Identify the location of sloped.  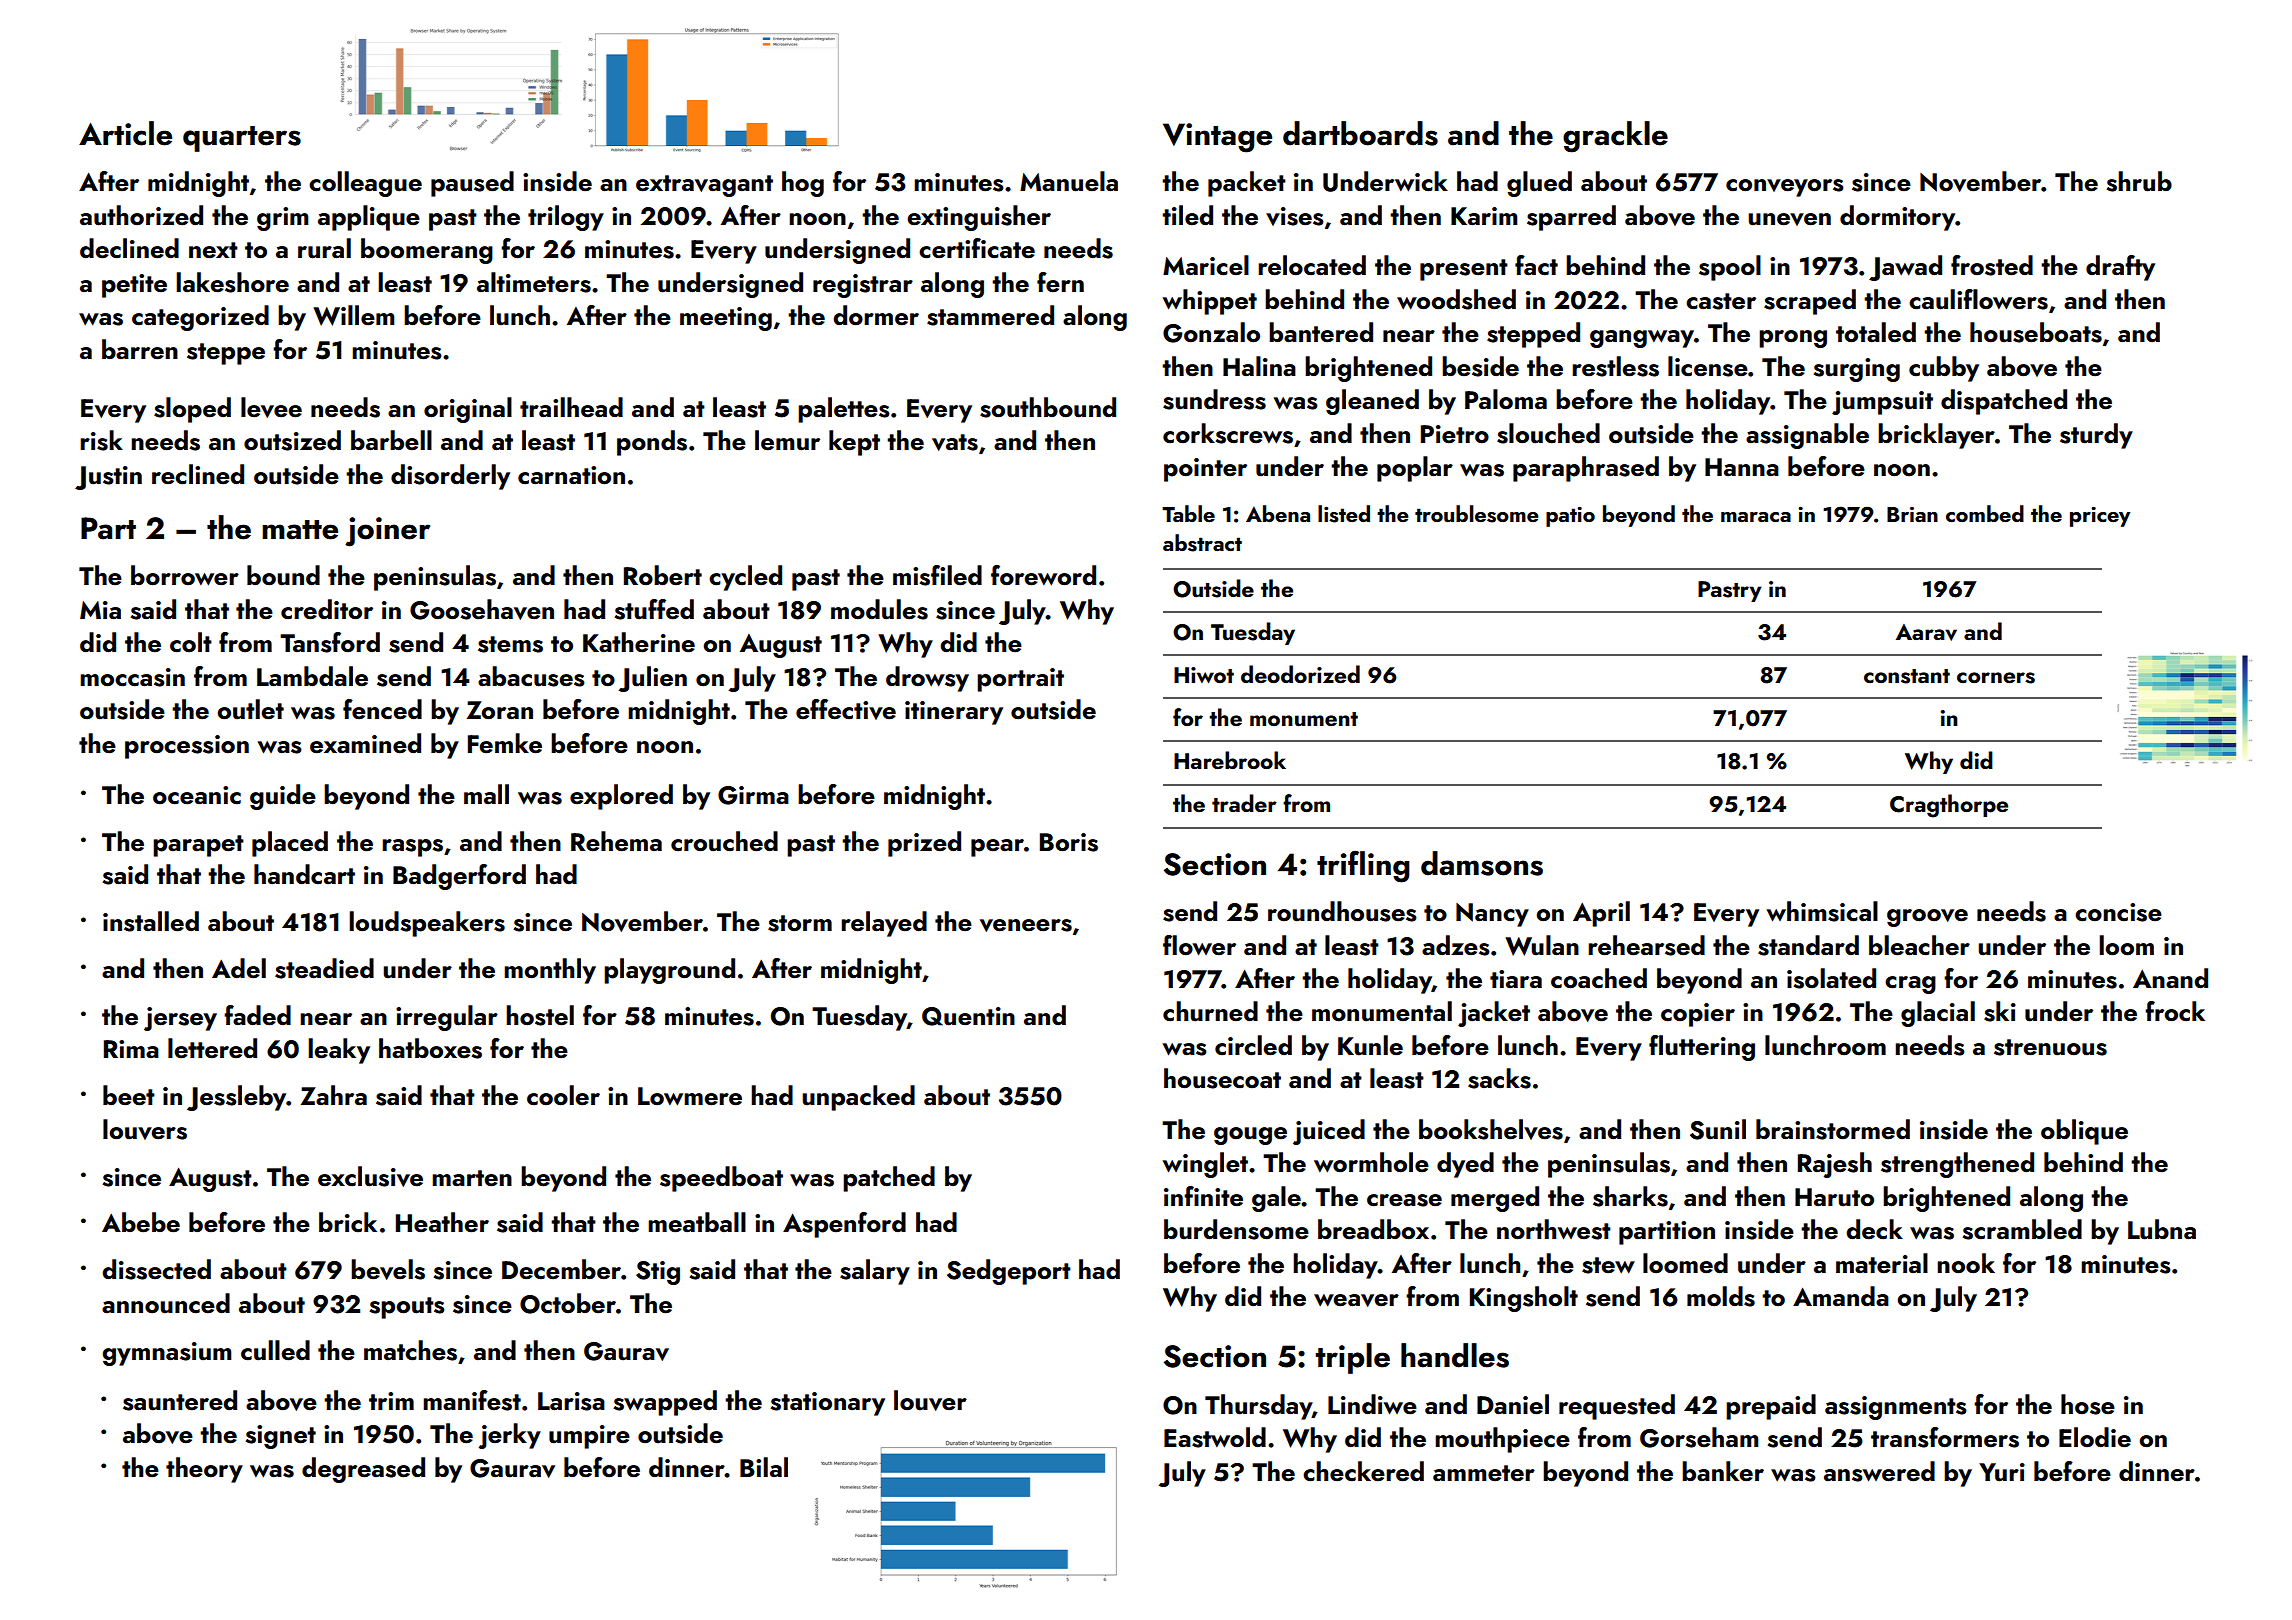
(192, 410).
